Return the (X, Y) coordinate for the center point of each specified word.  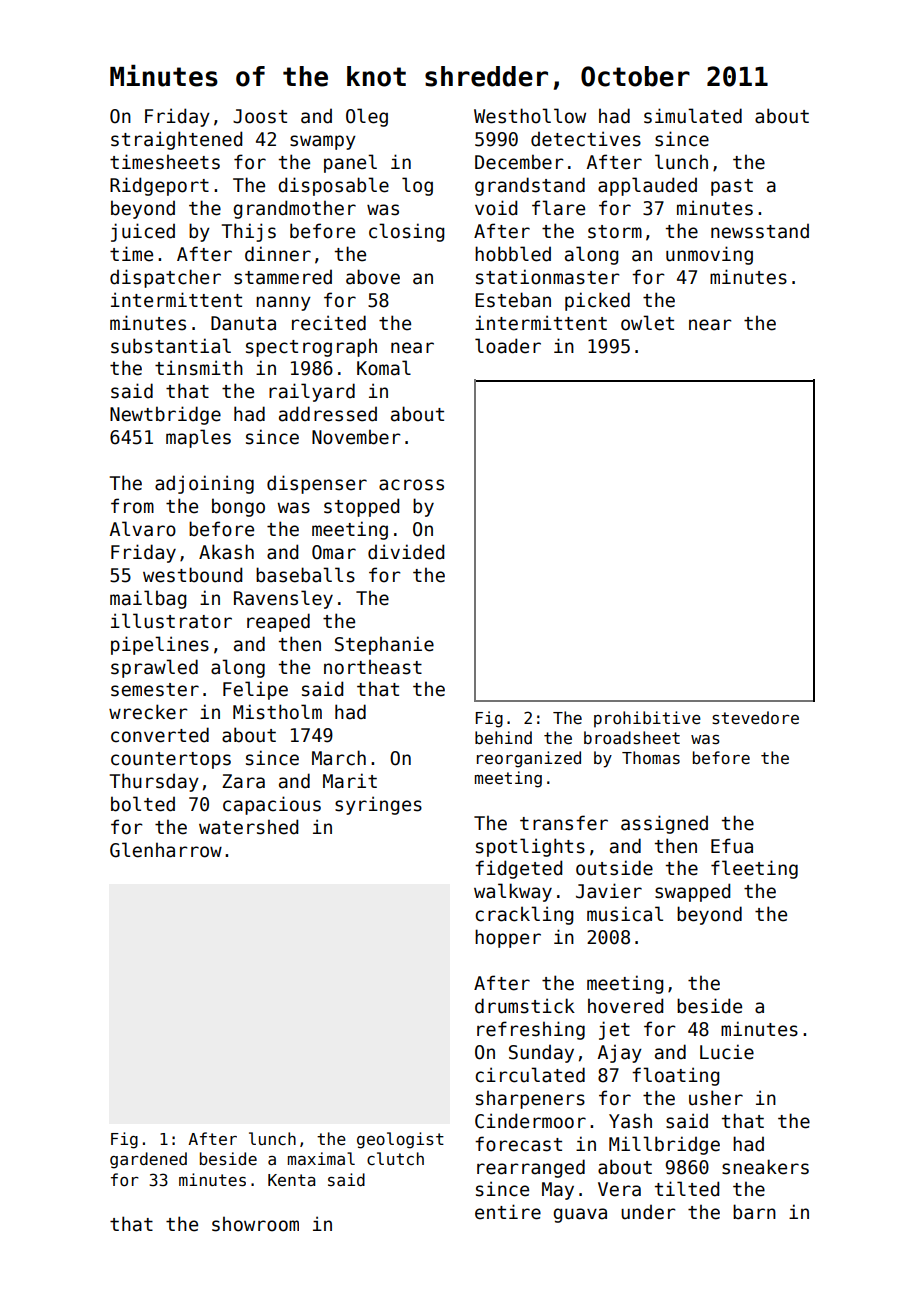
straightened (176, 140)
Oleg (367, 117)
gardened (148, 1160)
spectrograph (311, 347)
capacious (272, 805)
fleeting (754, 869)
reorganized (529, 759)
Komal (384, 368)
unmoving (709, 255)
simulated (693, 116)
